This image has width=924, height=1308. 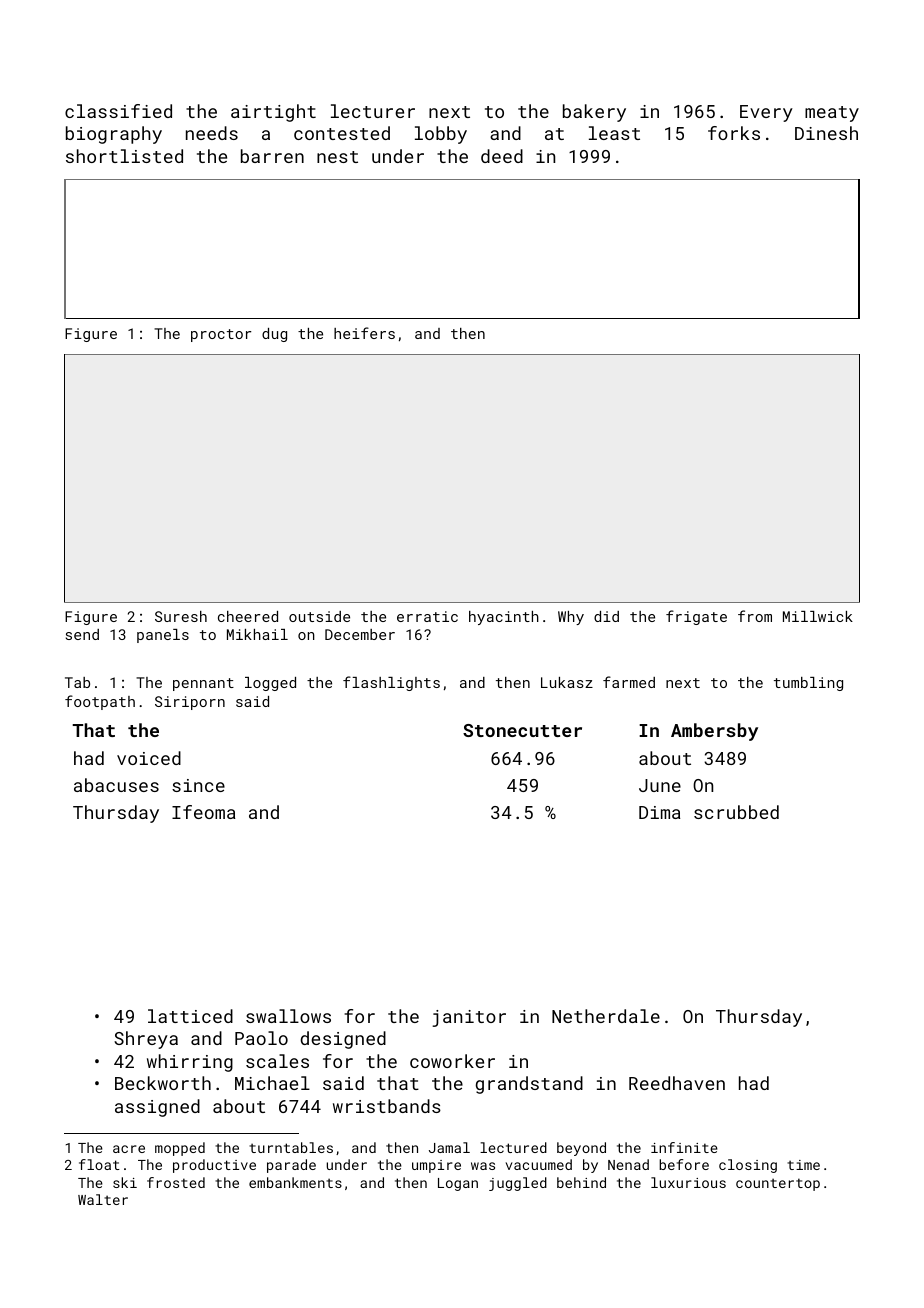 I want to click on closing, so click(x=748, y=1166).
